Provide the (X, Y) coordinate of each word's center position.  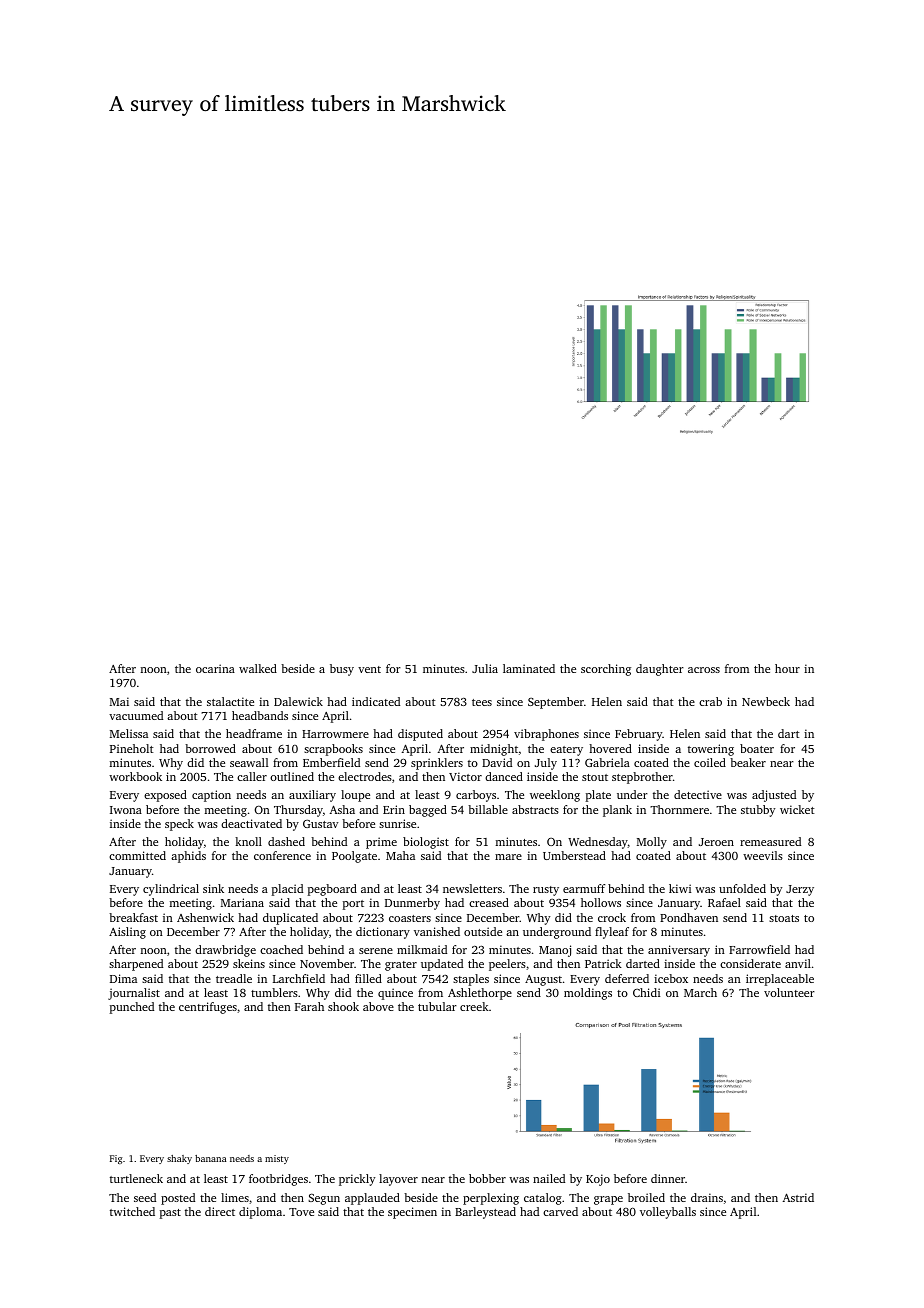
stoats (784, 918)
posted (178, 1199)
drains (707, 1197)
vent (369, 669)
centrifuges (208, 1008)
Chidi (646, 992)
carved (560, 1211)
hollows (601, 902)
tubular (437, 1006)
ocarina (215, 668)
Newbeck (766, 701)
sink (213, 888)
